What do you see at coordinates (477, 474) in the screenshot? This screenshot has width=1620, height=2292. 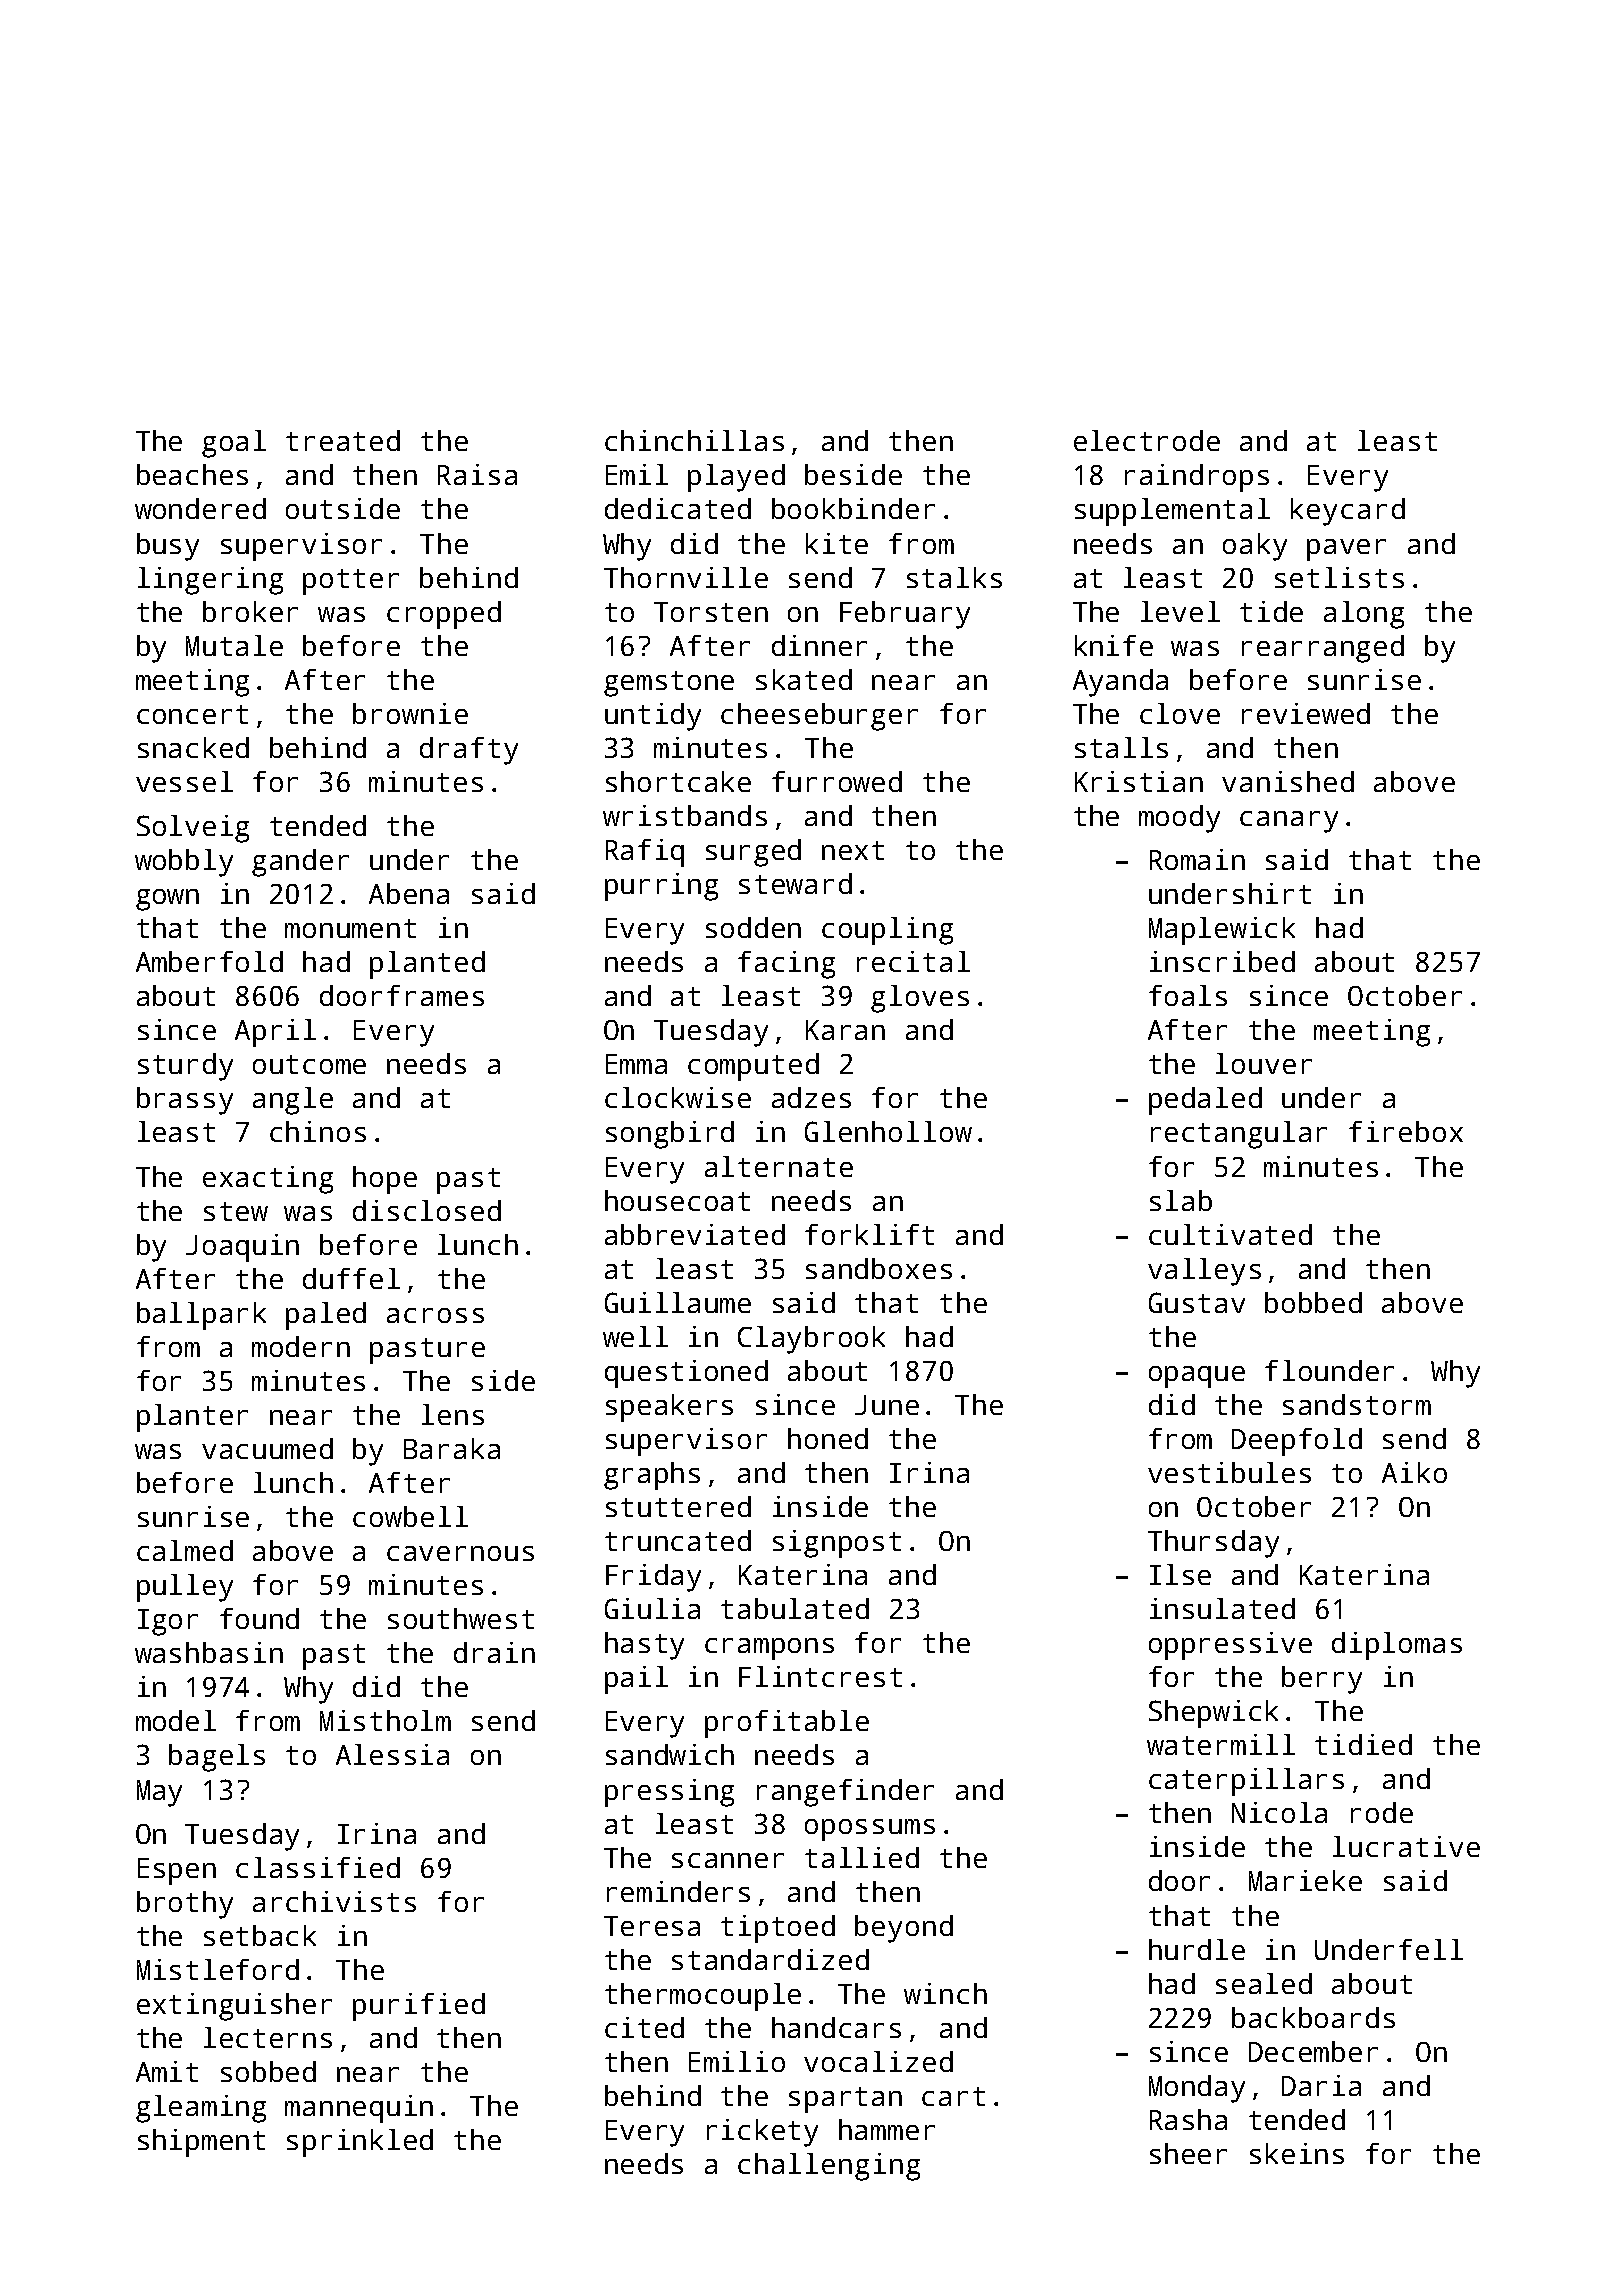 I see `Raisa` at bounding box center [477, 474].
